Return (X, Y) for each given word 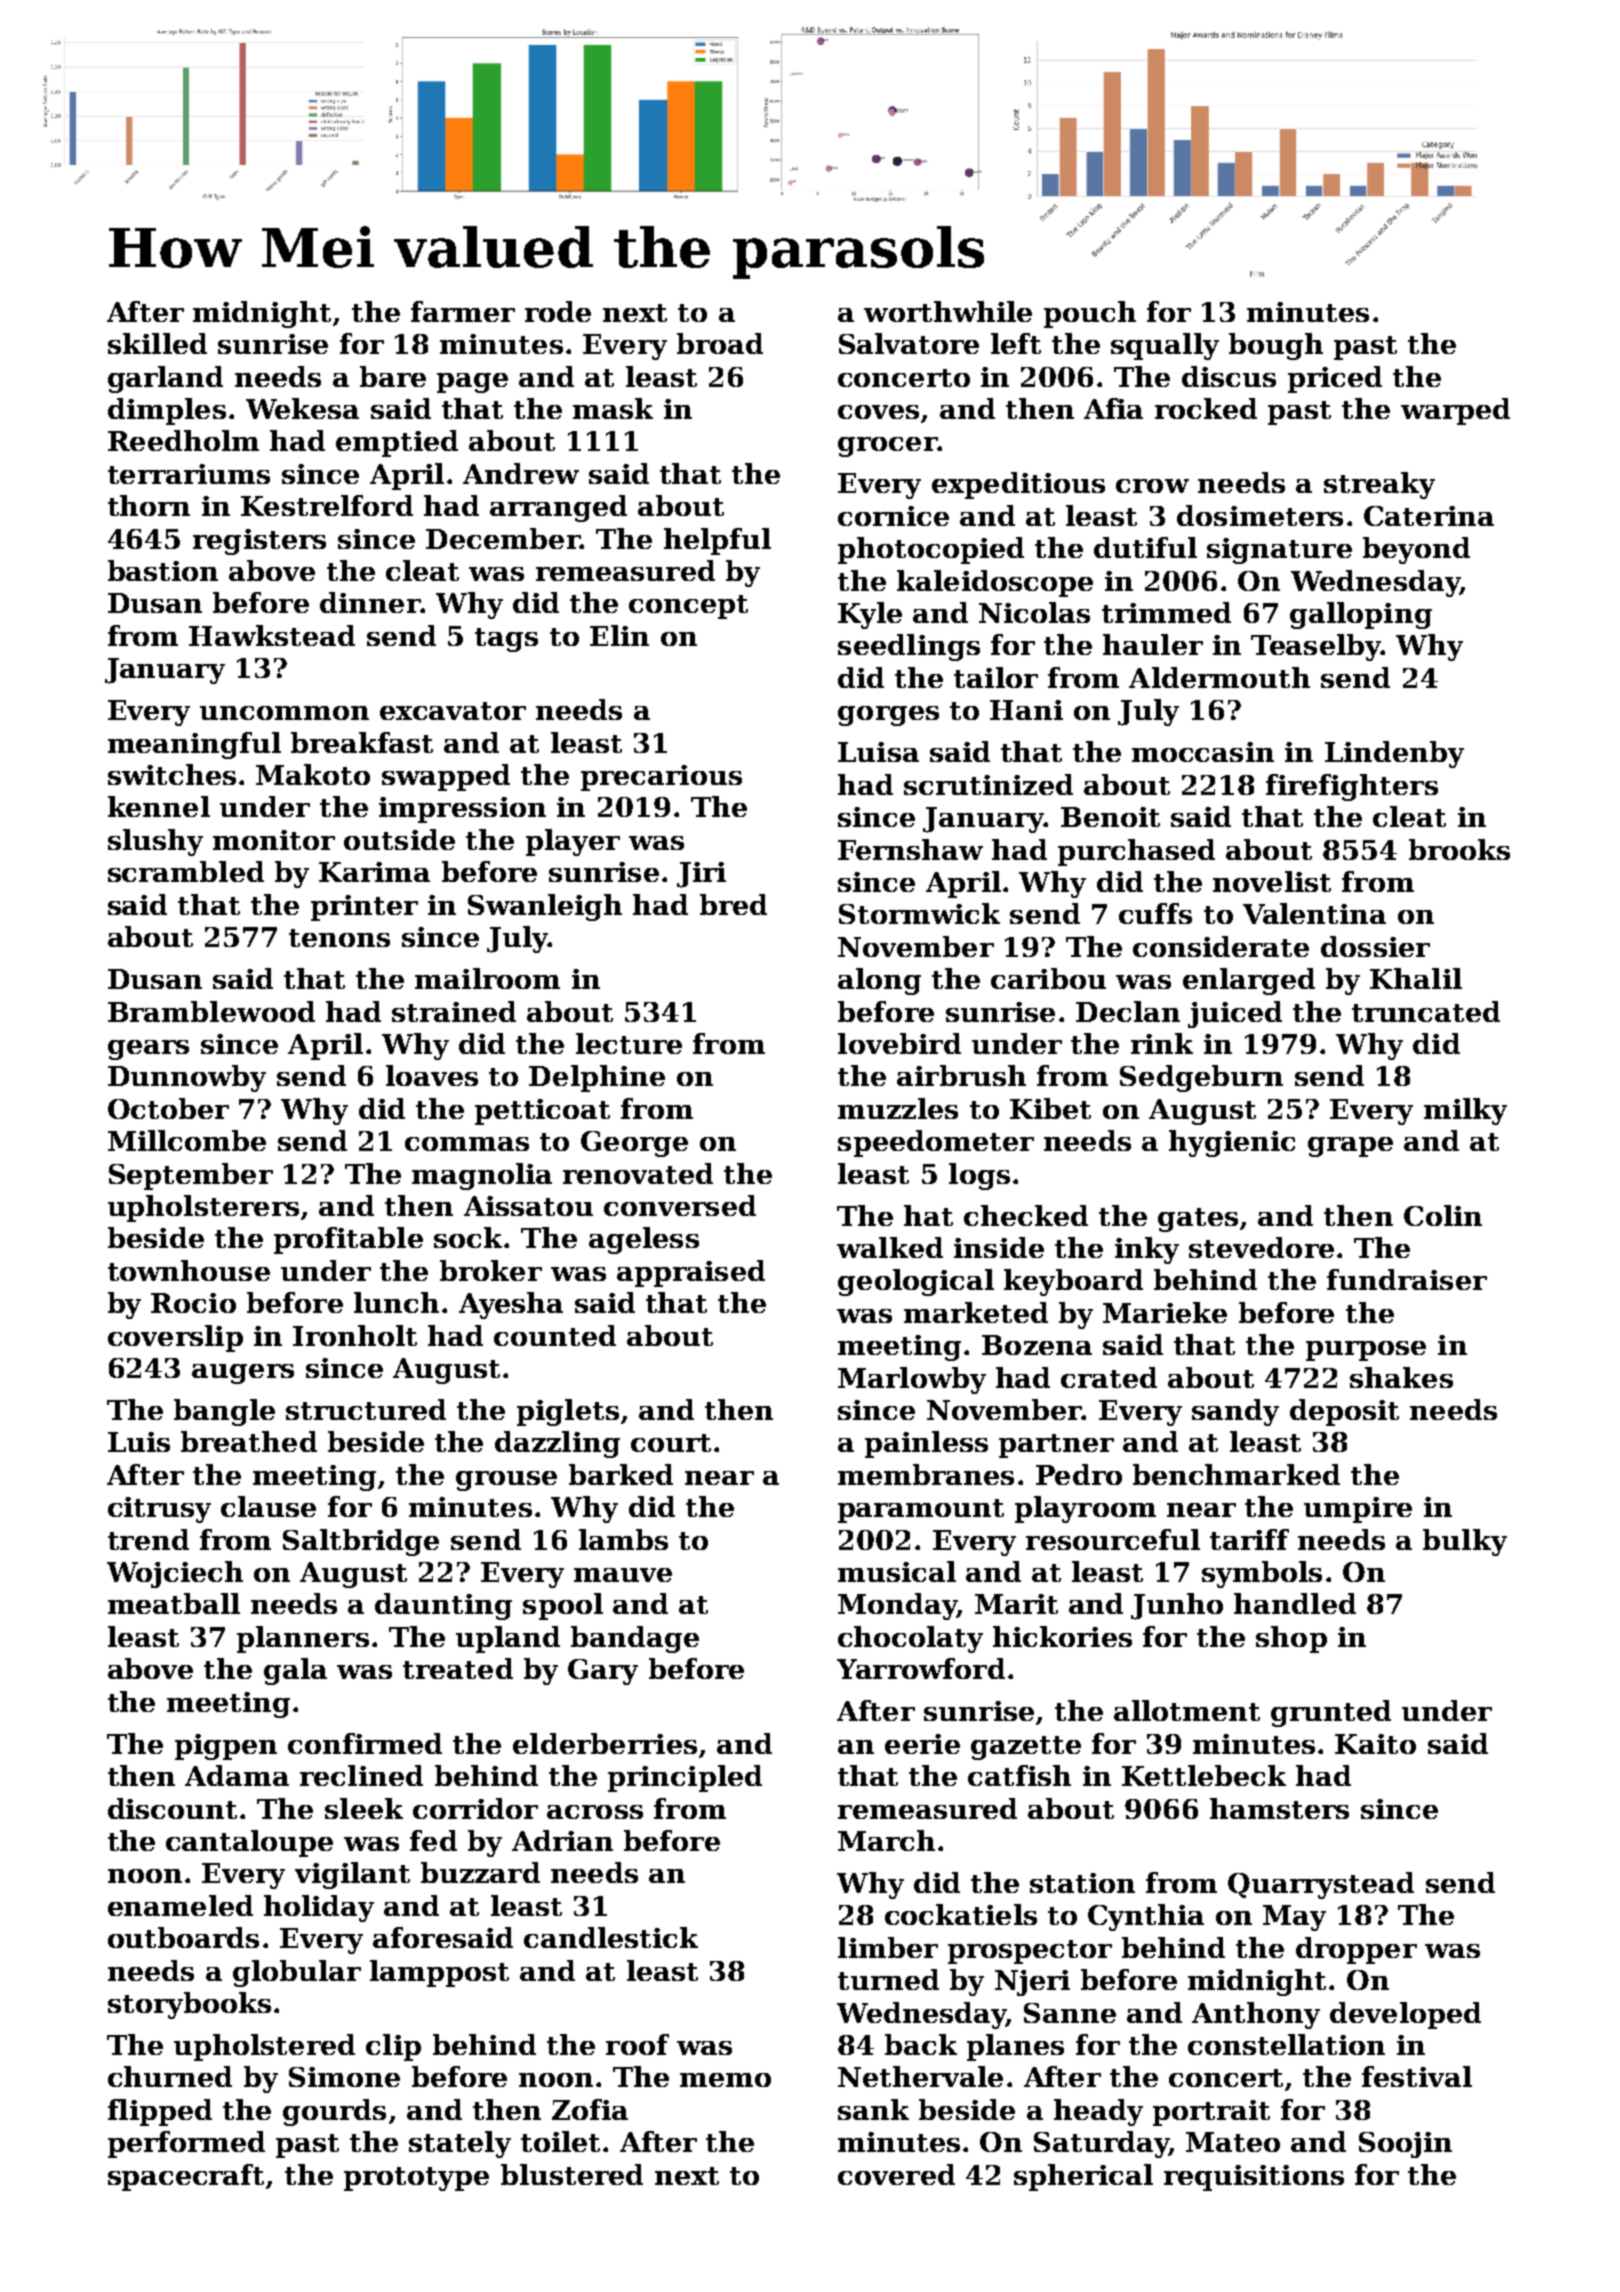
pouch (1090, 314)
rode (558, 311)
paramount (921, 1511)
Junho (1177, 1606)
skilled (157, 343)
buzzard (480, 1872)
